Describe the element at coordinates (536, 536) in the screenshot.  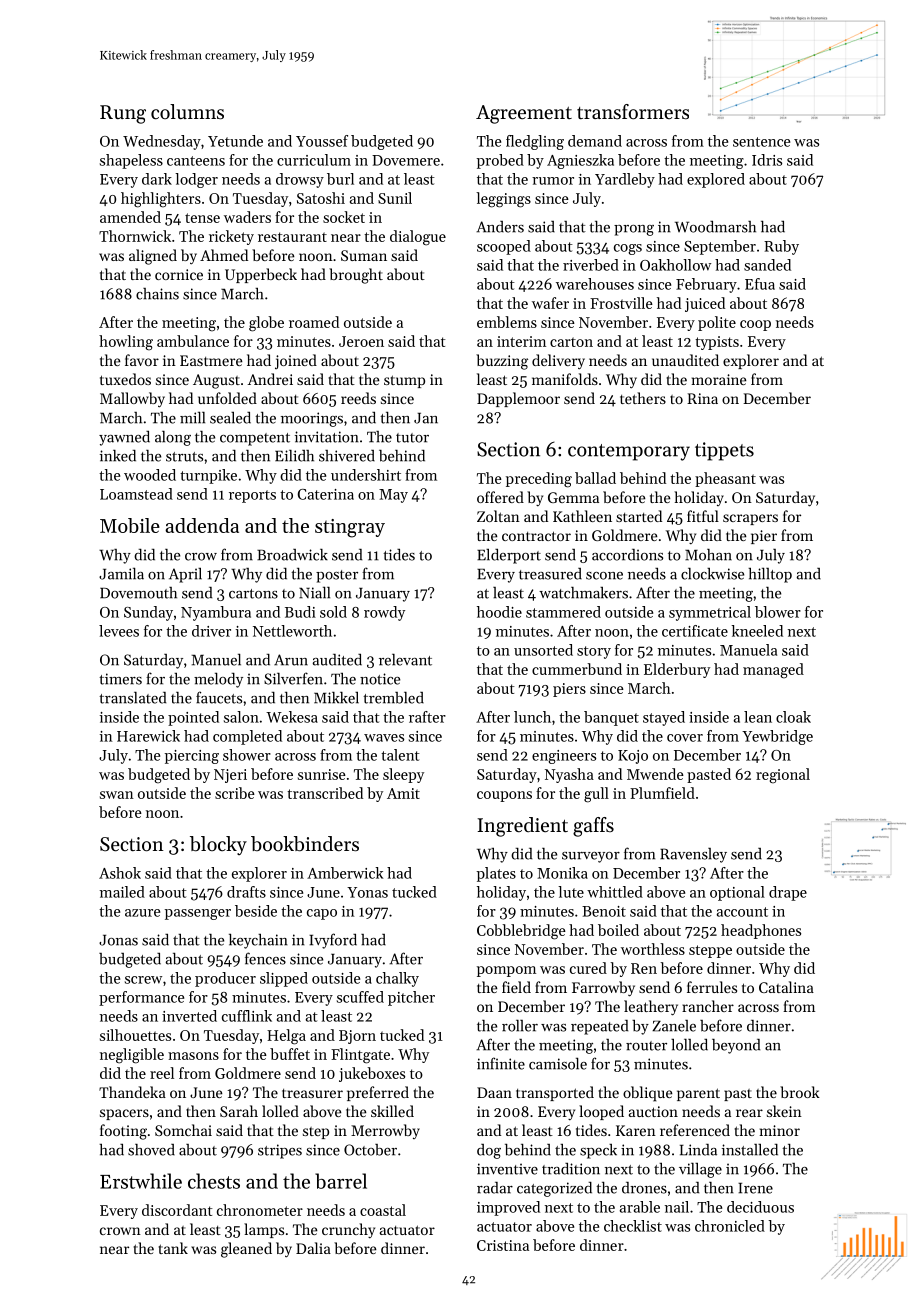
I see `contractor` at that location.
